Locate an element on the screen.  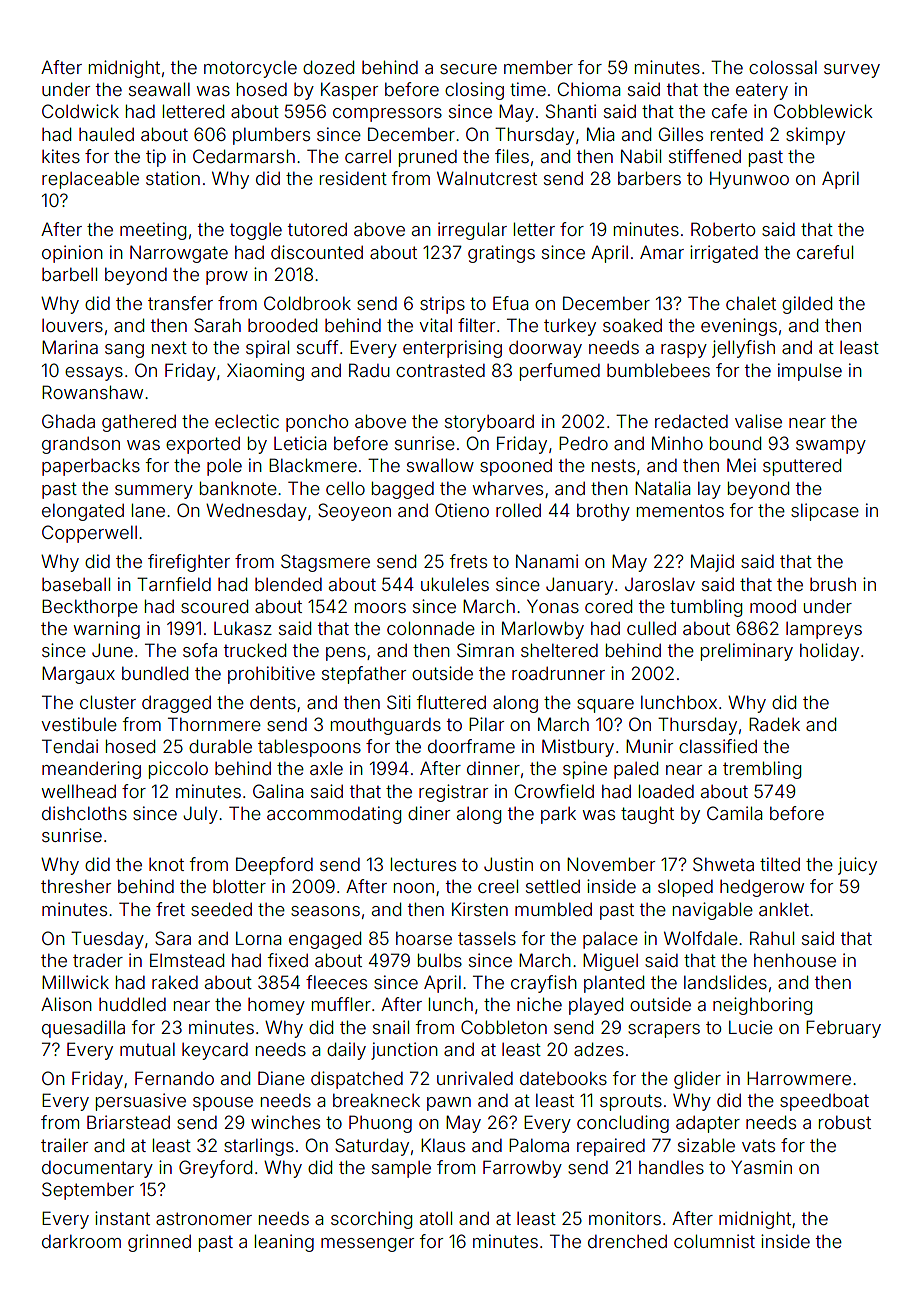
sizable is located at coordinates (706, 1145).
